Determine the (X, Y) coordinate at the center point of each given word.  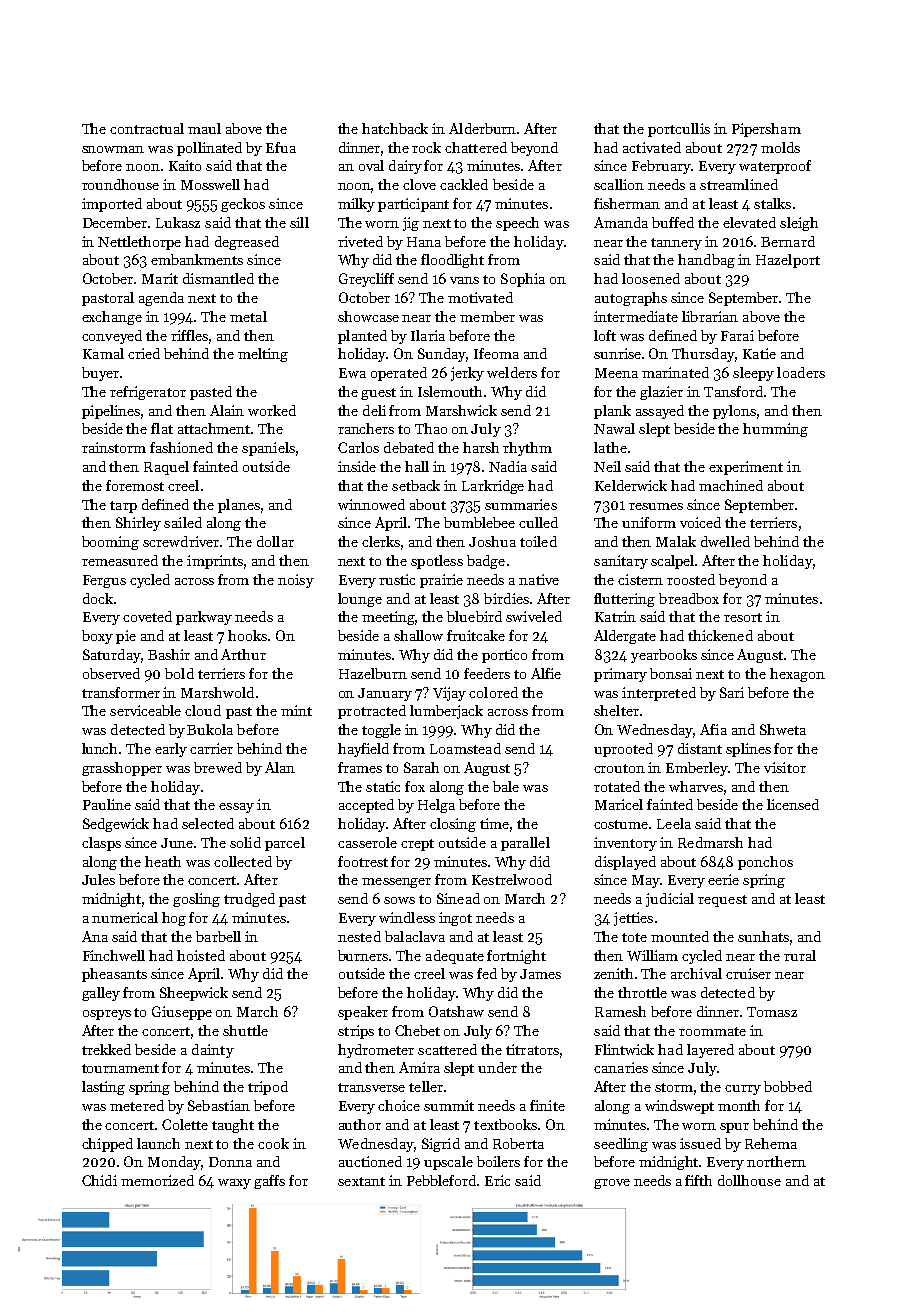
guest (378, 394)
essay (236, 808)
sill (299, 222)
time (494, 823)
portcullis (679, 130)
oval (371, 165)
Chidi (99, 1180)
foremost (135, 485)
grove (612, 1184)
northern (776, 1161)
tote (634, 937)
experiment (746, 468)
